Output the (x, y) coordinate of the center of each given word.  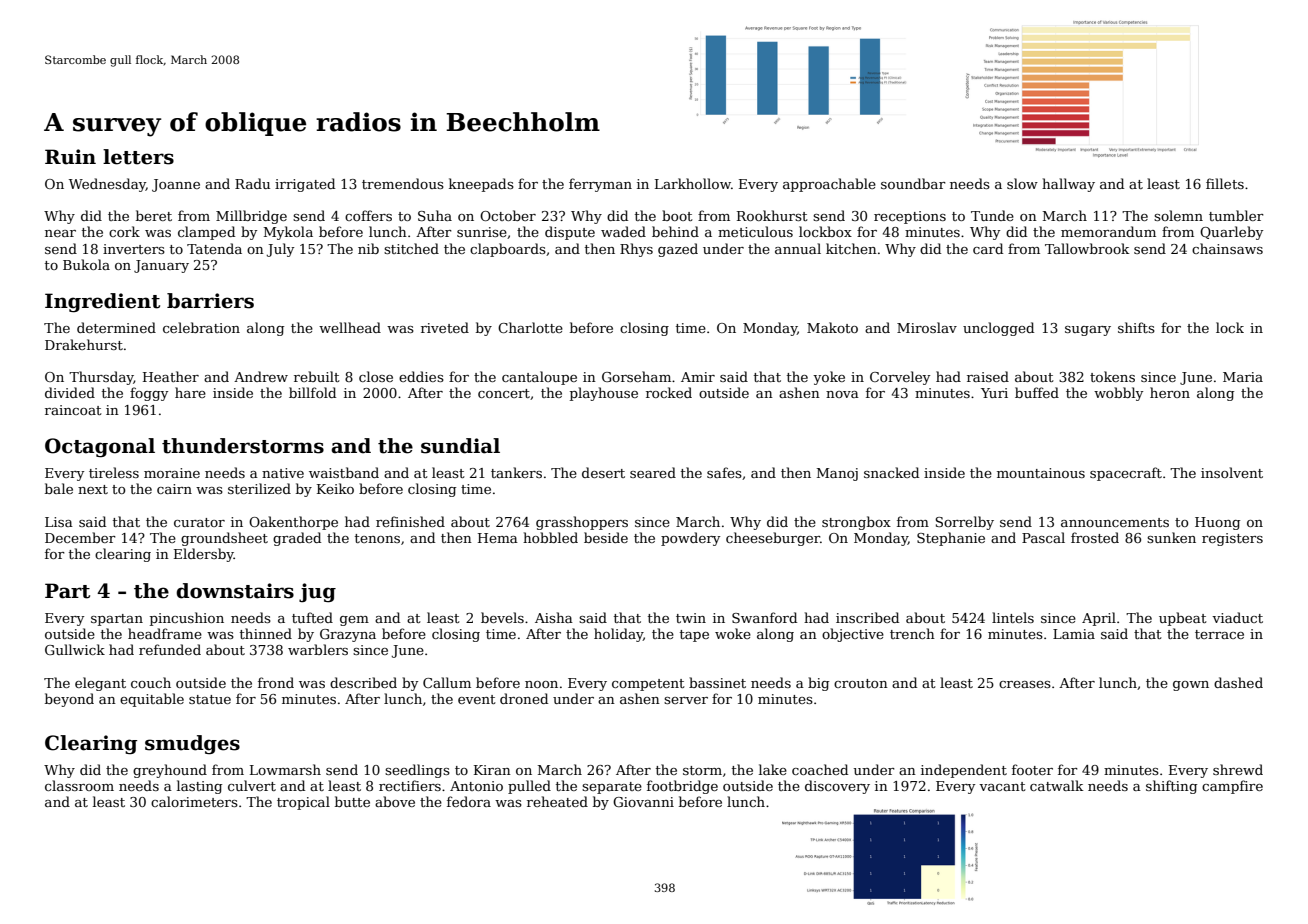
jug (317, 593)
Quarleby (1231, 233)
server (686, 700)
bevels (502, 617)
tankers (516, 472)
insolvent (1232, 472)
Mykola (288, 233)
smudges (192, 745)
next (93, 489)
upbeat (1183, 619)
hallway (1068, 185)
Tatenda (214, 248)
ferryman (600, 185)
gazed (678, 250)
